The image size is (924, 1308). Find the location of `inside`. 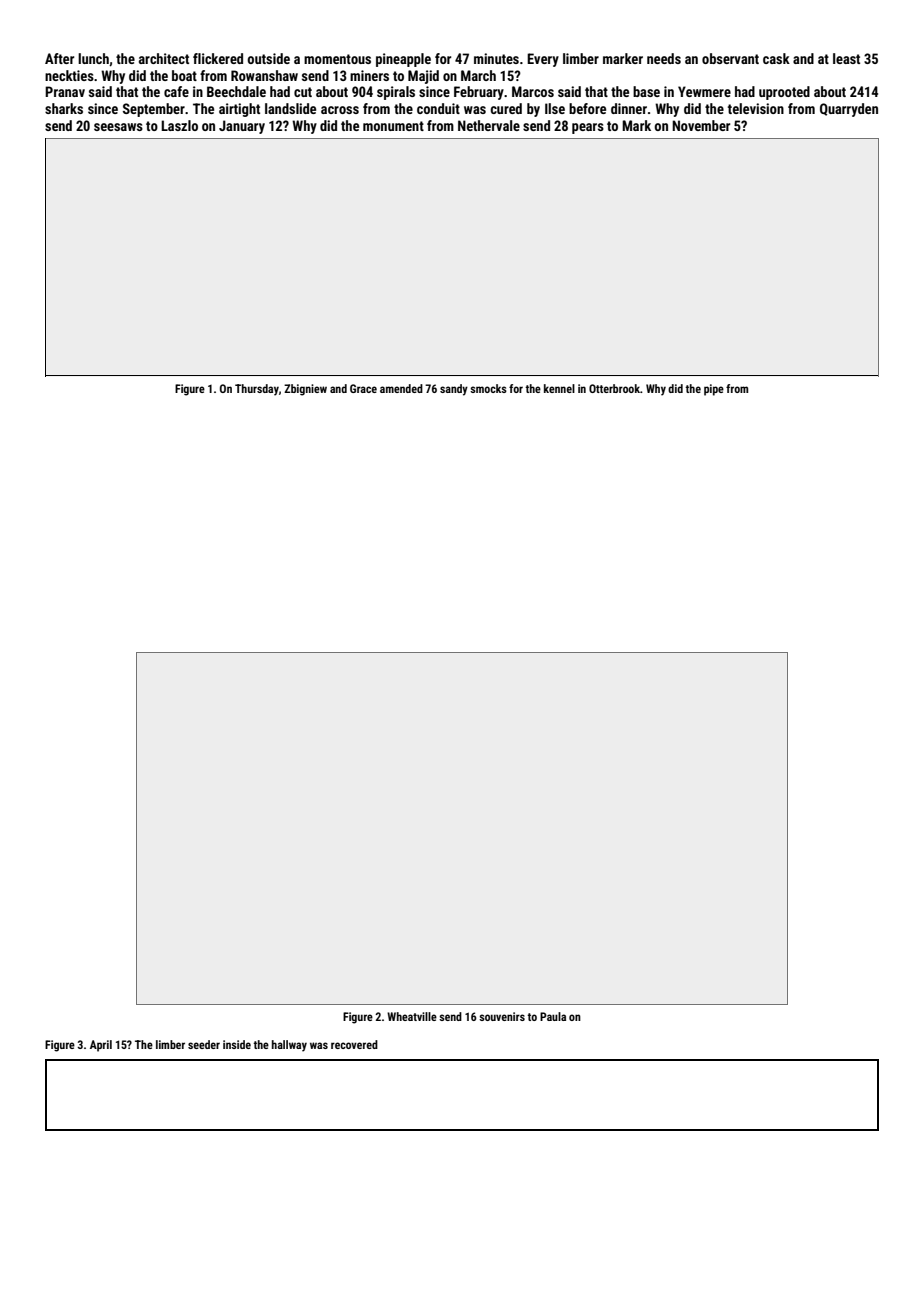

inside is located at coordinates (237, 1044).
